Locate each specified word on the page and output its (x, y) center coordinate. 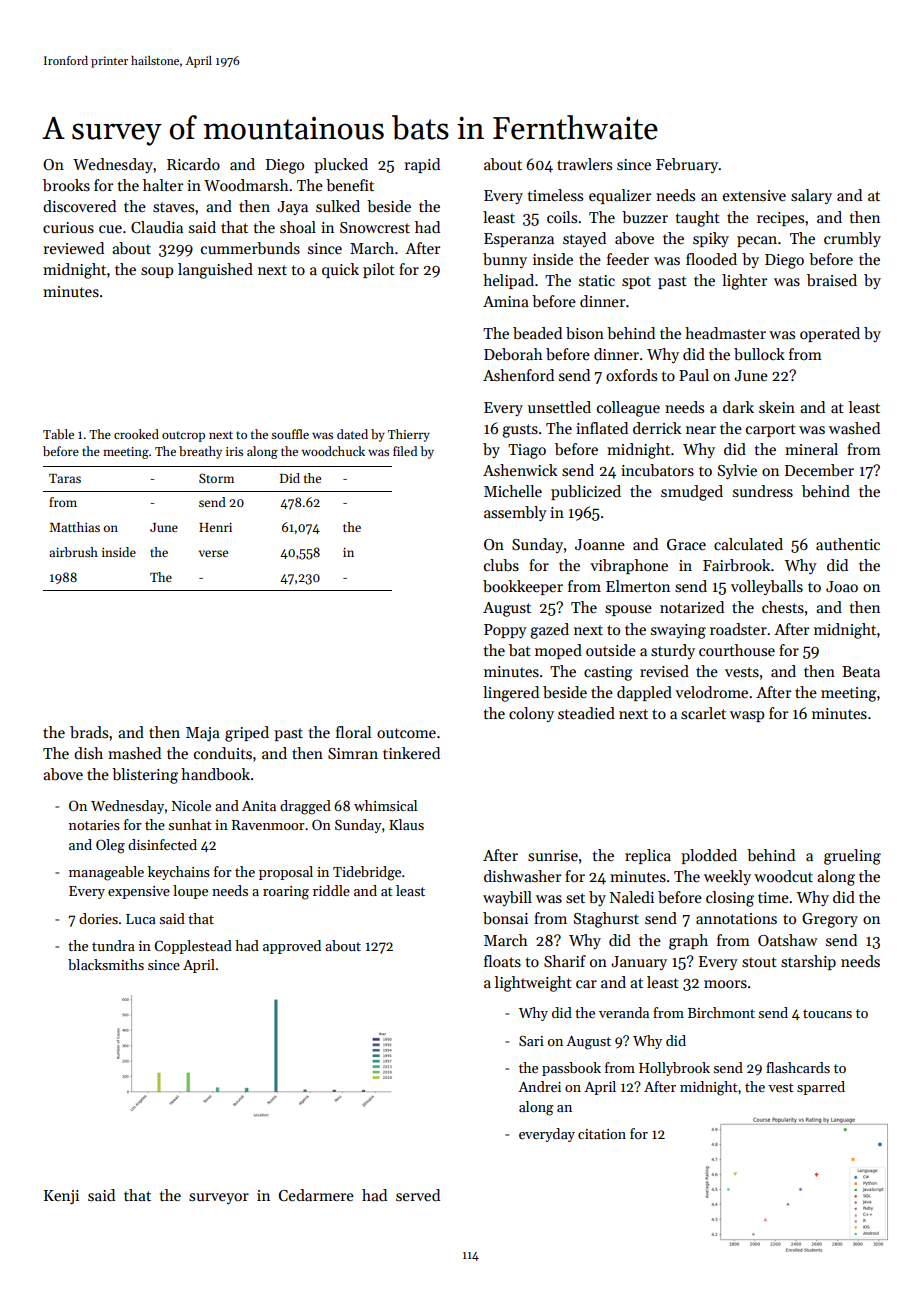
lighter (744, 282)
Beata (861, 671)
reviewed (73, 248)
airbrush (73, 552)
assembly (515, 513)
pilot (379, 270)
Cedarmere (316, 1195)
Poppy (505, 631)
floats (502, 961)
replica (648, 856)
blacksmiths (106, 964)
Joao (842, 586)
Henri (215, 527)
